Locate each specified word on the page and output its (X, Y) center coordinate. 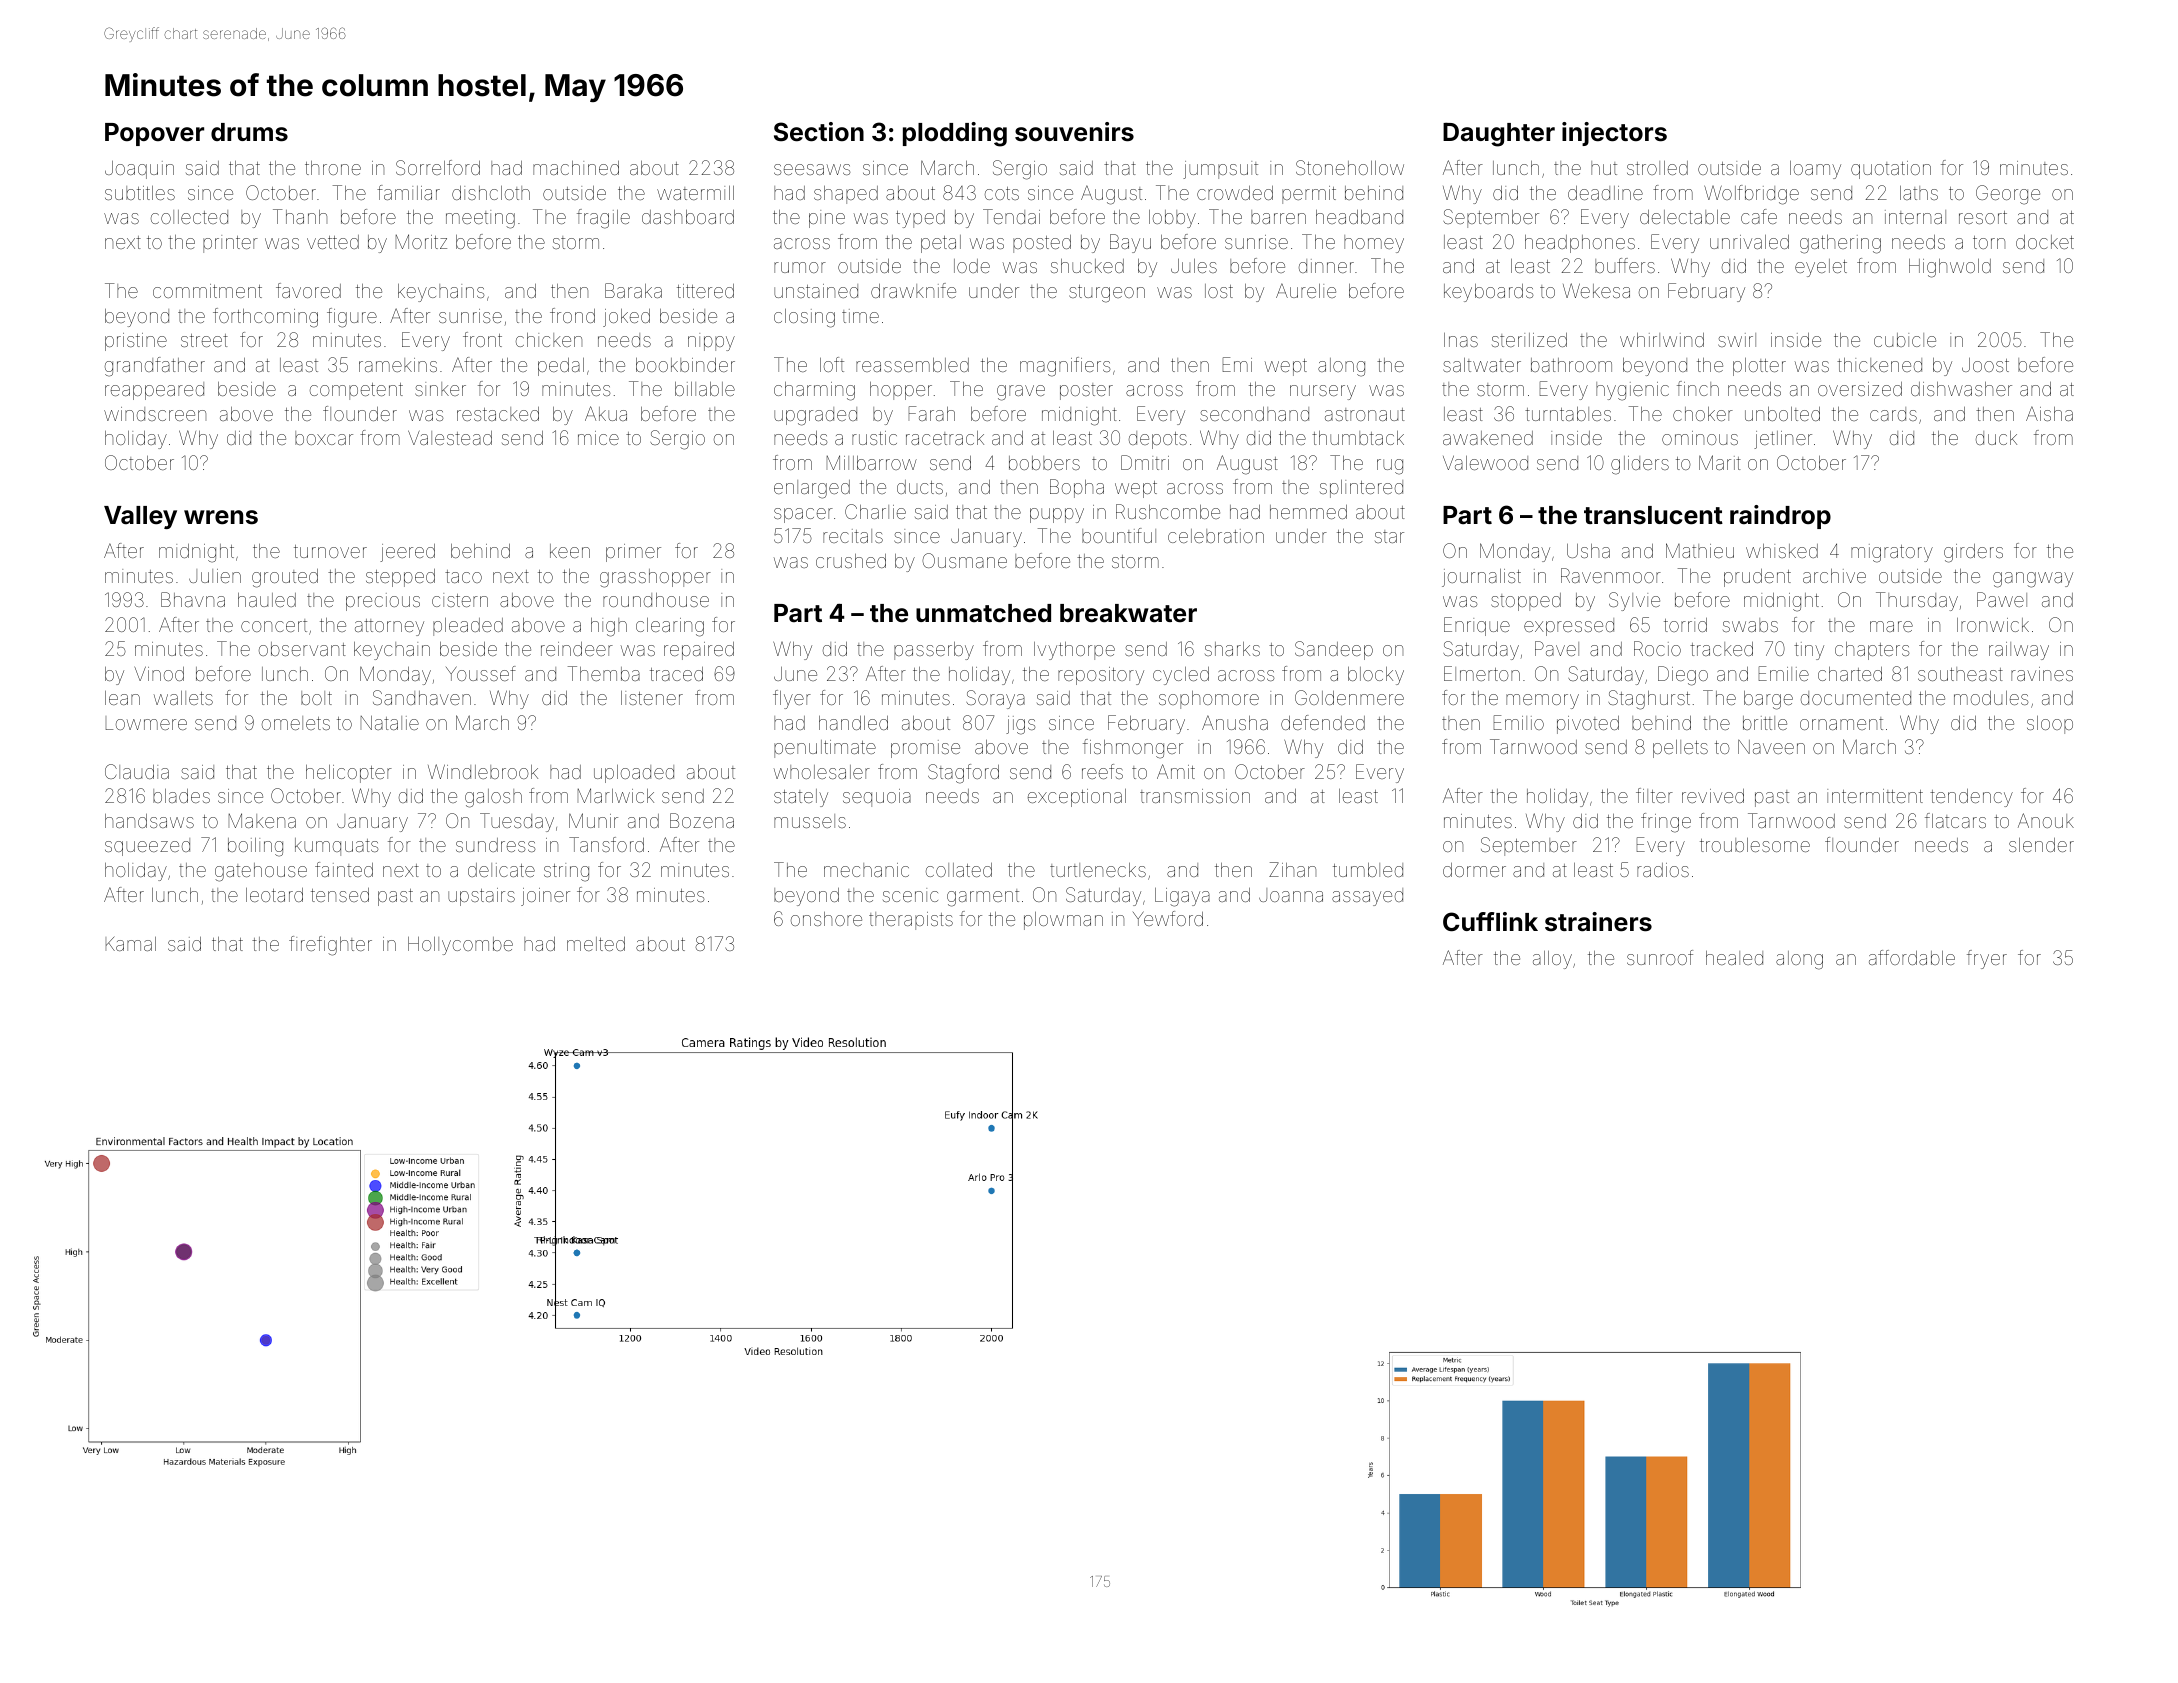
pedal (561, 367)
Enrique (1477, 626)
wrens (221, 517)
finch (1698, 388)
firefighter (330, 946)
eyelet (1821, 268)
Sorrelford (438, 167)
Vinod (159, 674)
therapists (911, 921)
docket (2045, 242)
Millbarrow (872, 462)
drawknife (913, 290)
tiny (1809, 651)
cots (1002, 193)
